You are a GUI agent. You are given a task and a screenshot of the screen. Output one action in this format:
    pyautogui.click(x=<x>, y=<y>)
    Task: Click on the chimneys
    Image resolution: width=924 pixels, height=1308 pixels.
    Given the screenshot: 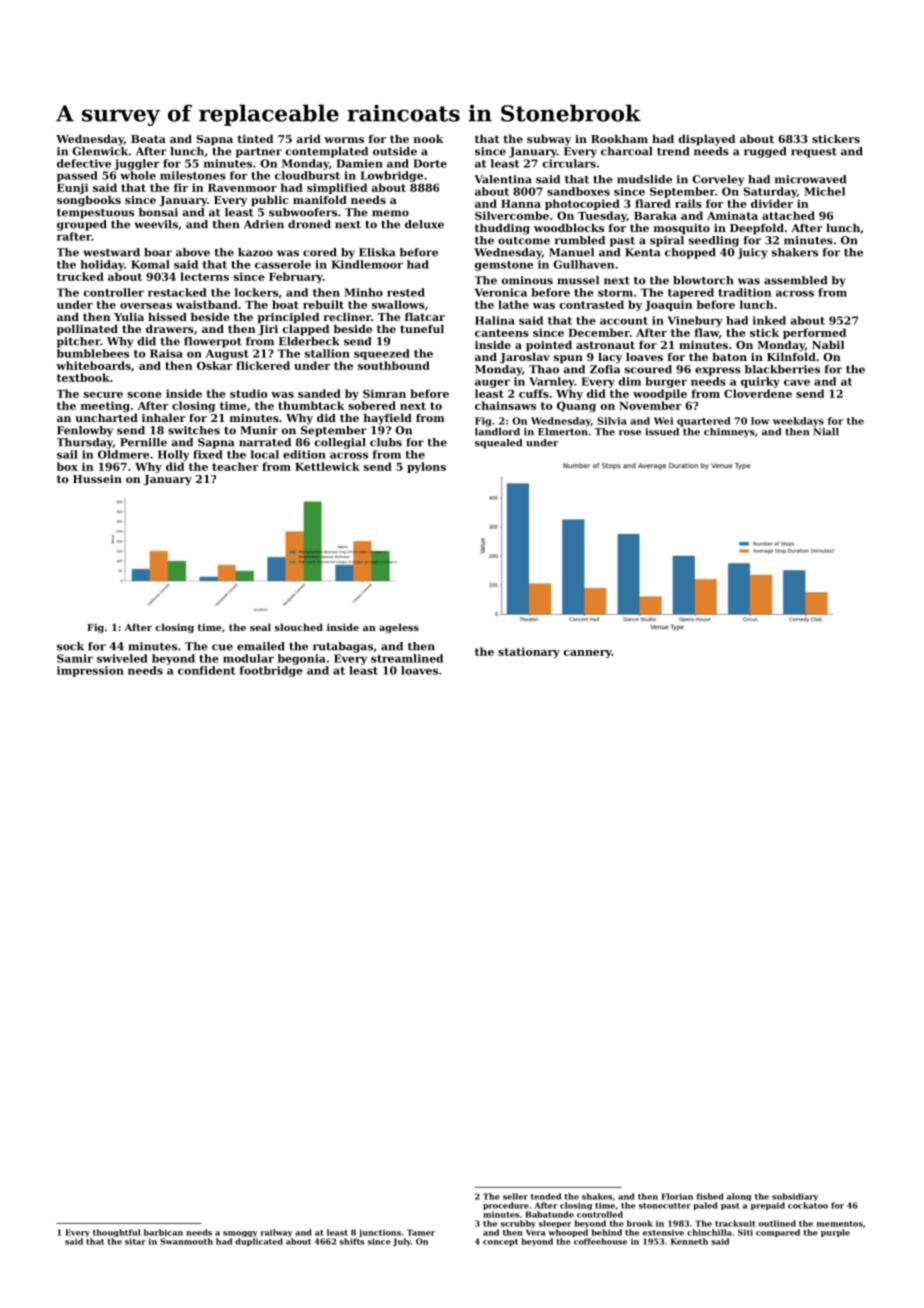 What is the action you would take?
    pyautogui.click(x=729, y=433)
